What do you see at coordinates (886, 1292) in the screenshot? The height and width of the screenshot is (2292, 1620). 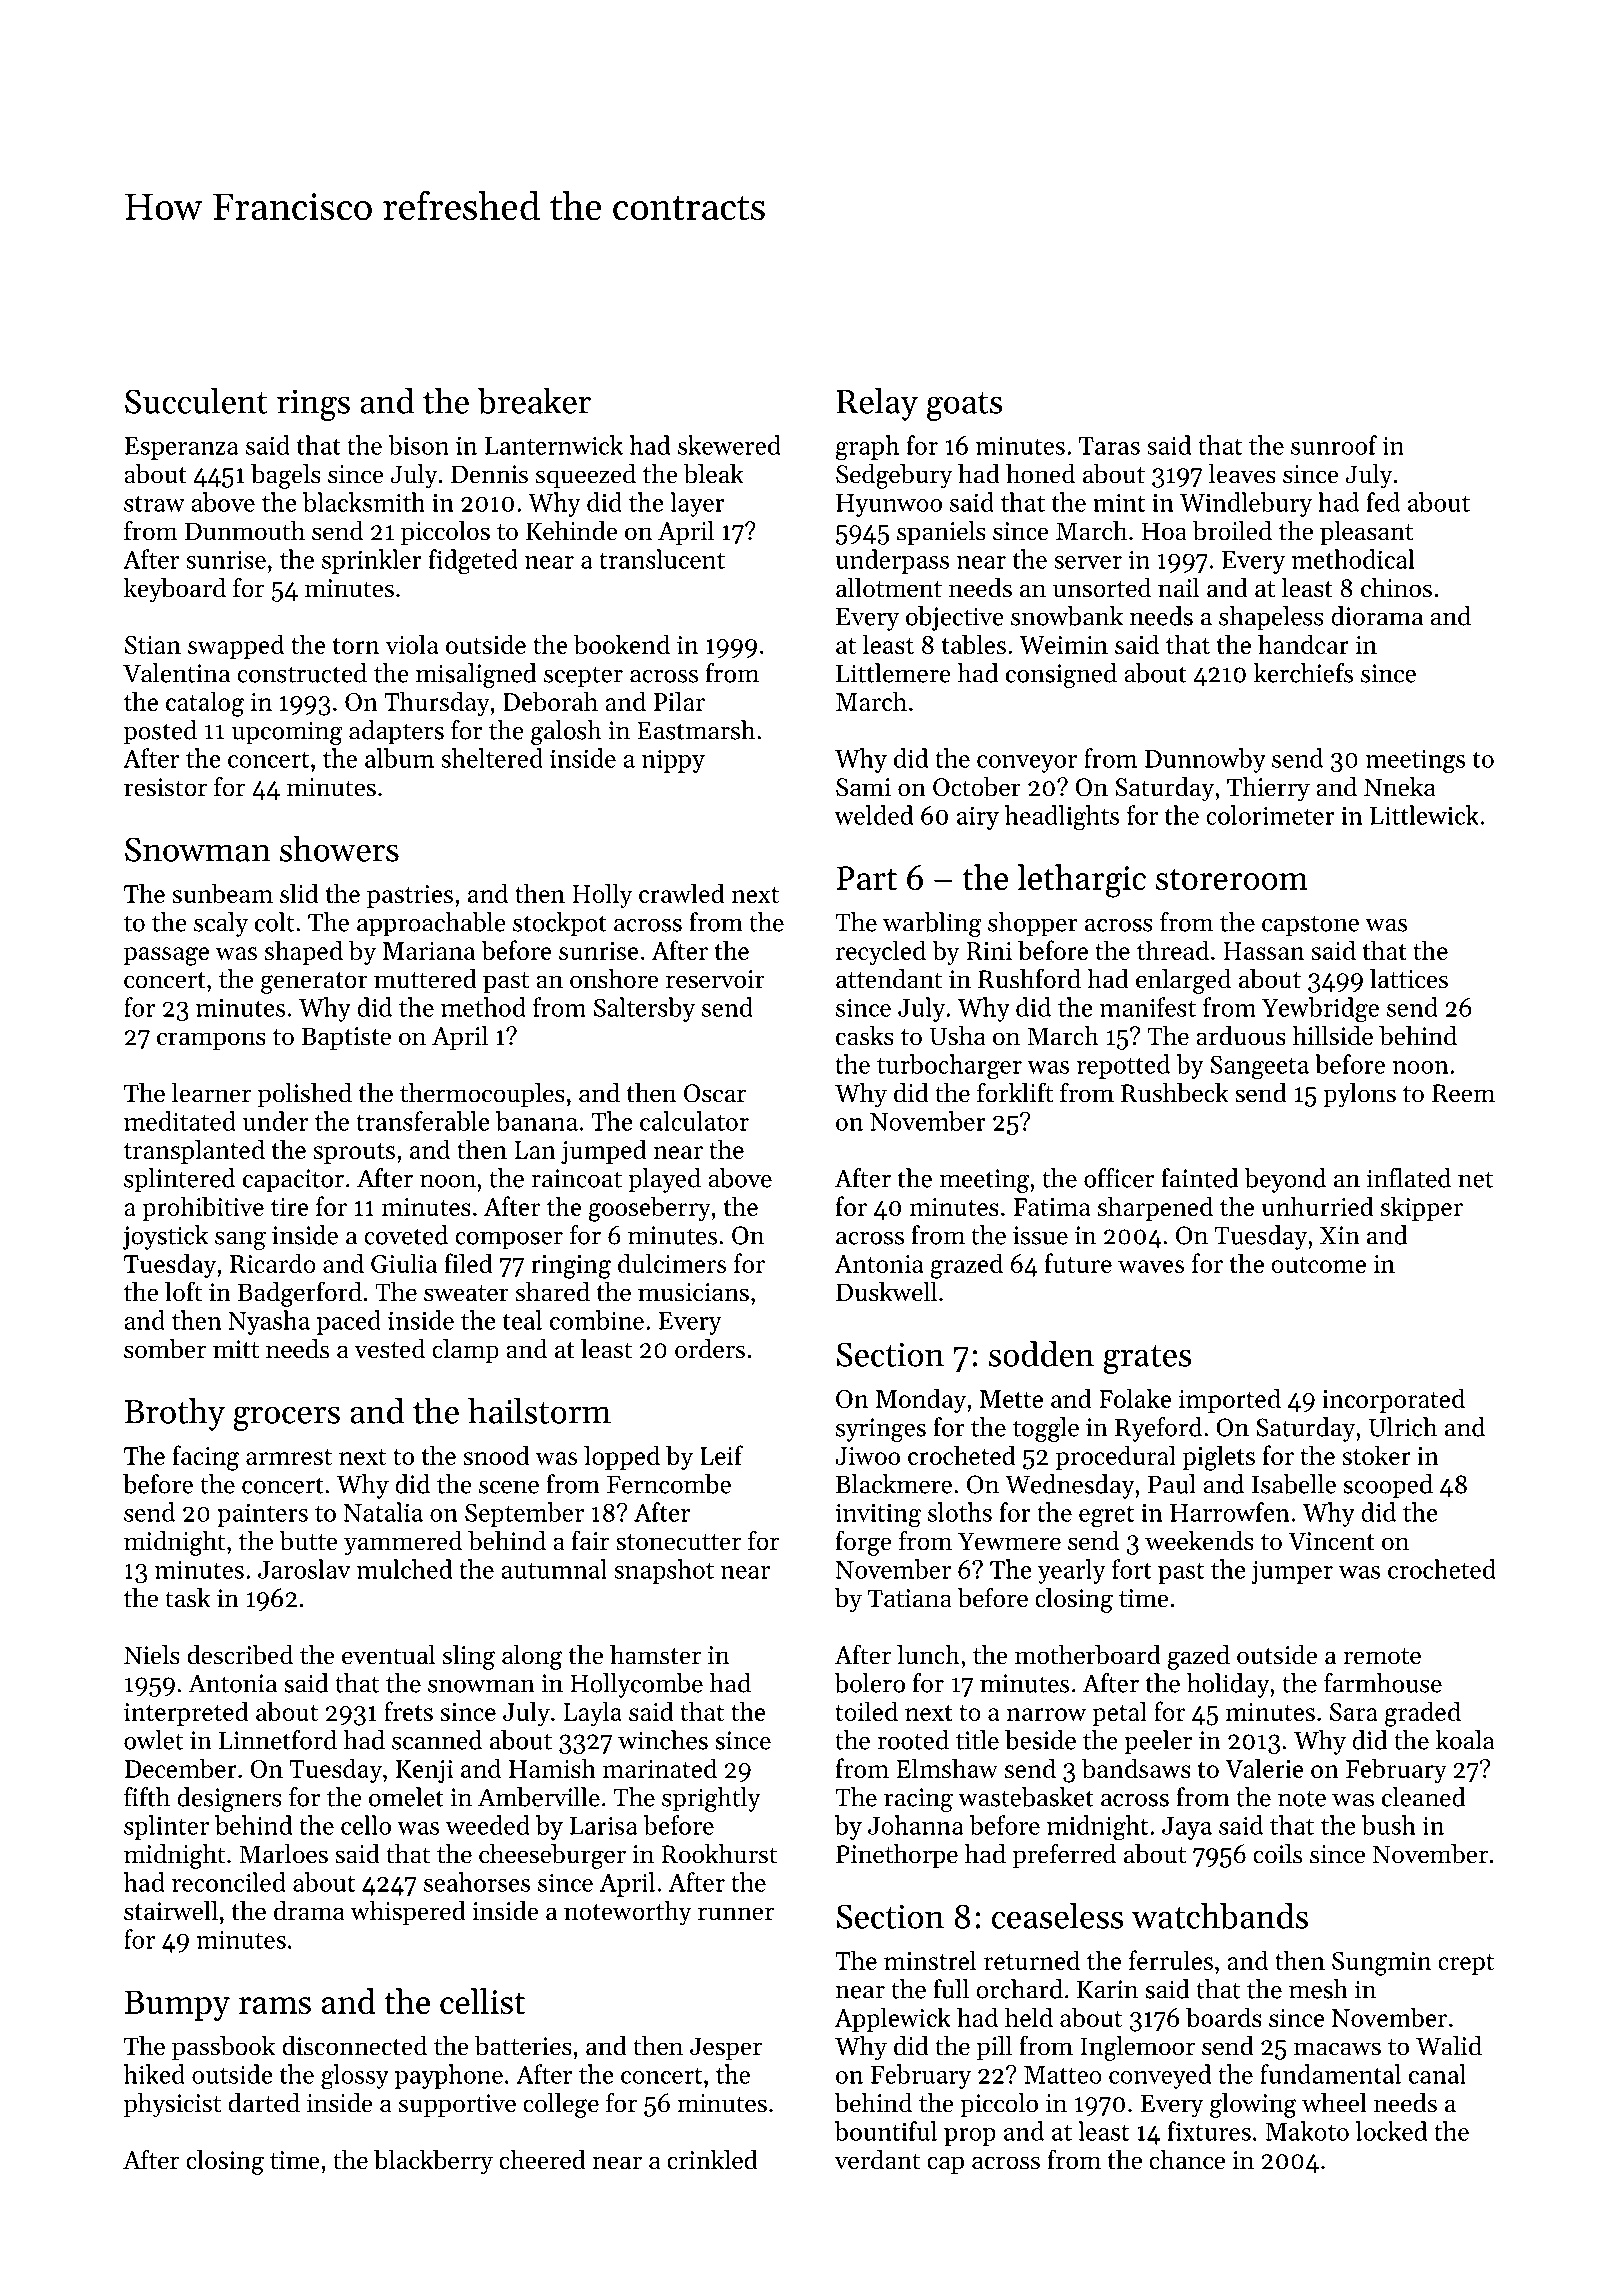 I see `Duskwell` at bounding box center [886, 1292].
